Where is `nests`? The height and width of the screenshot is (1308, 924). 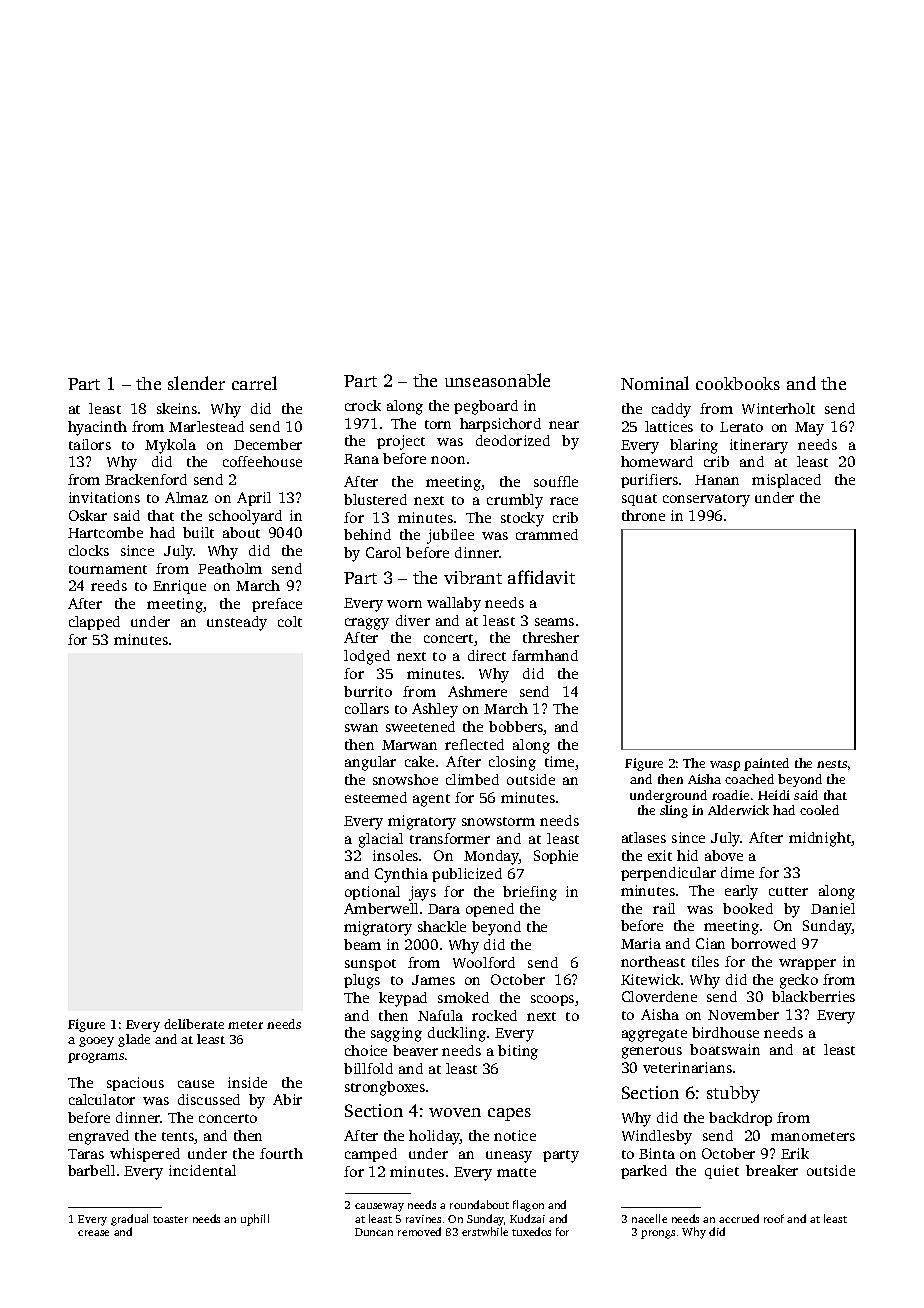
nests is located at coordinates (832, 764).
